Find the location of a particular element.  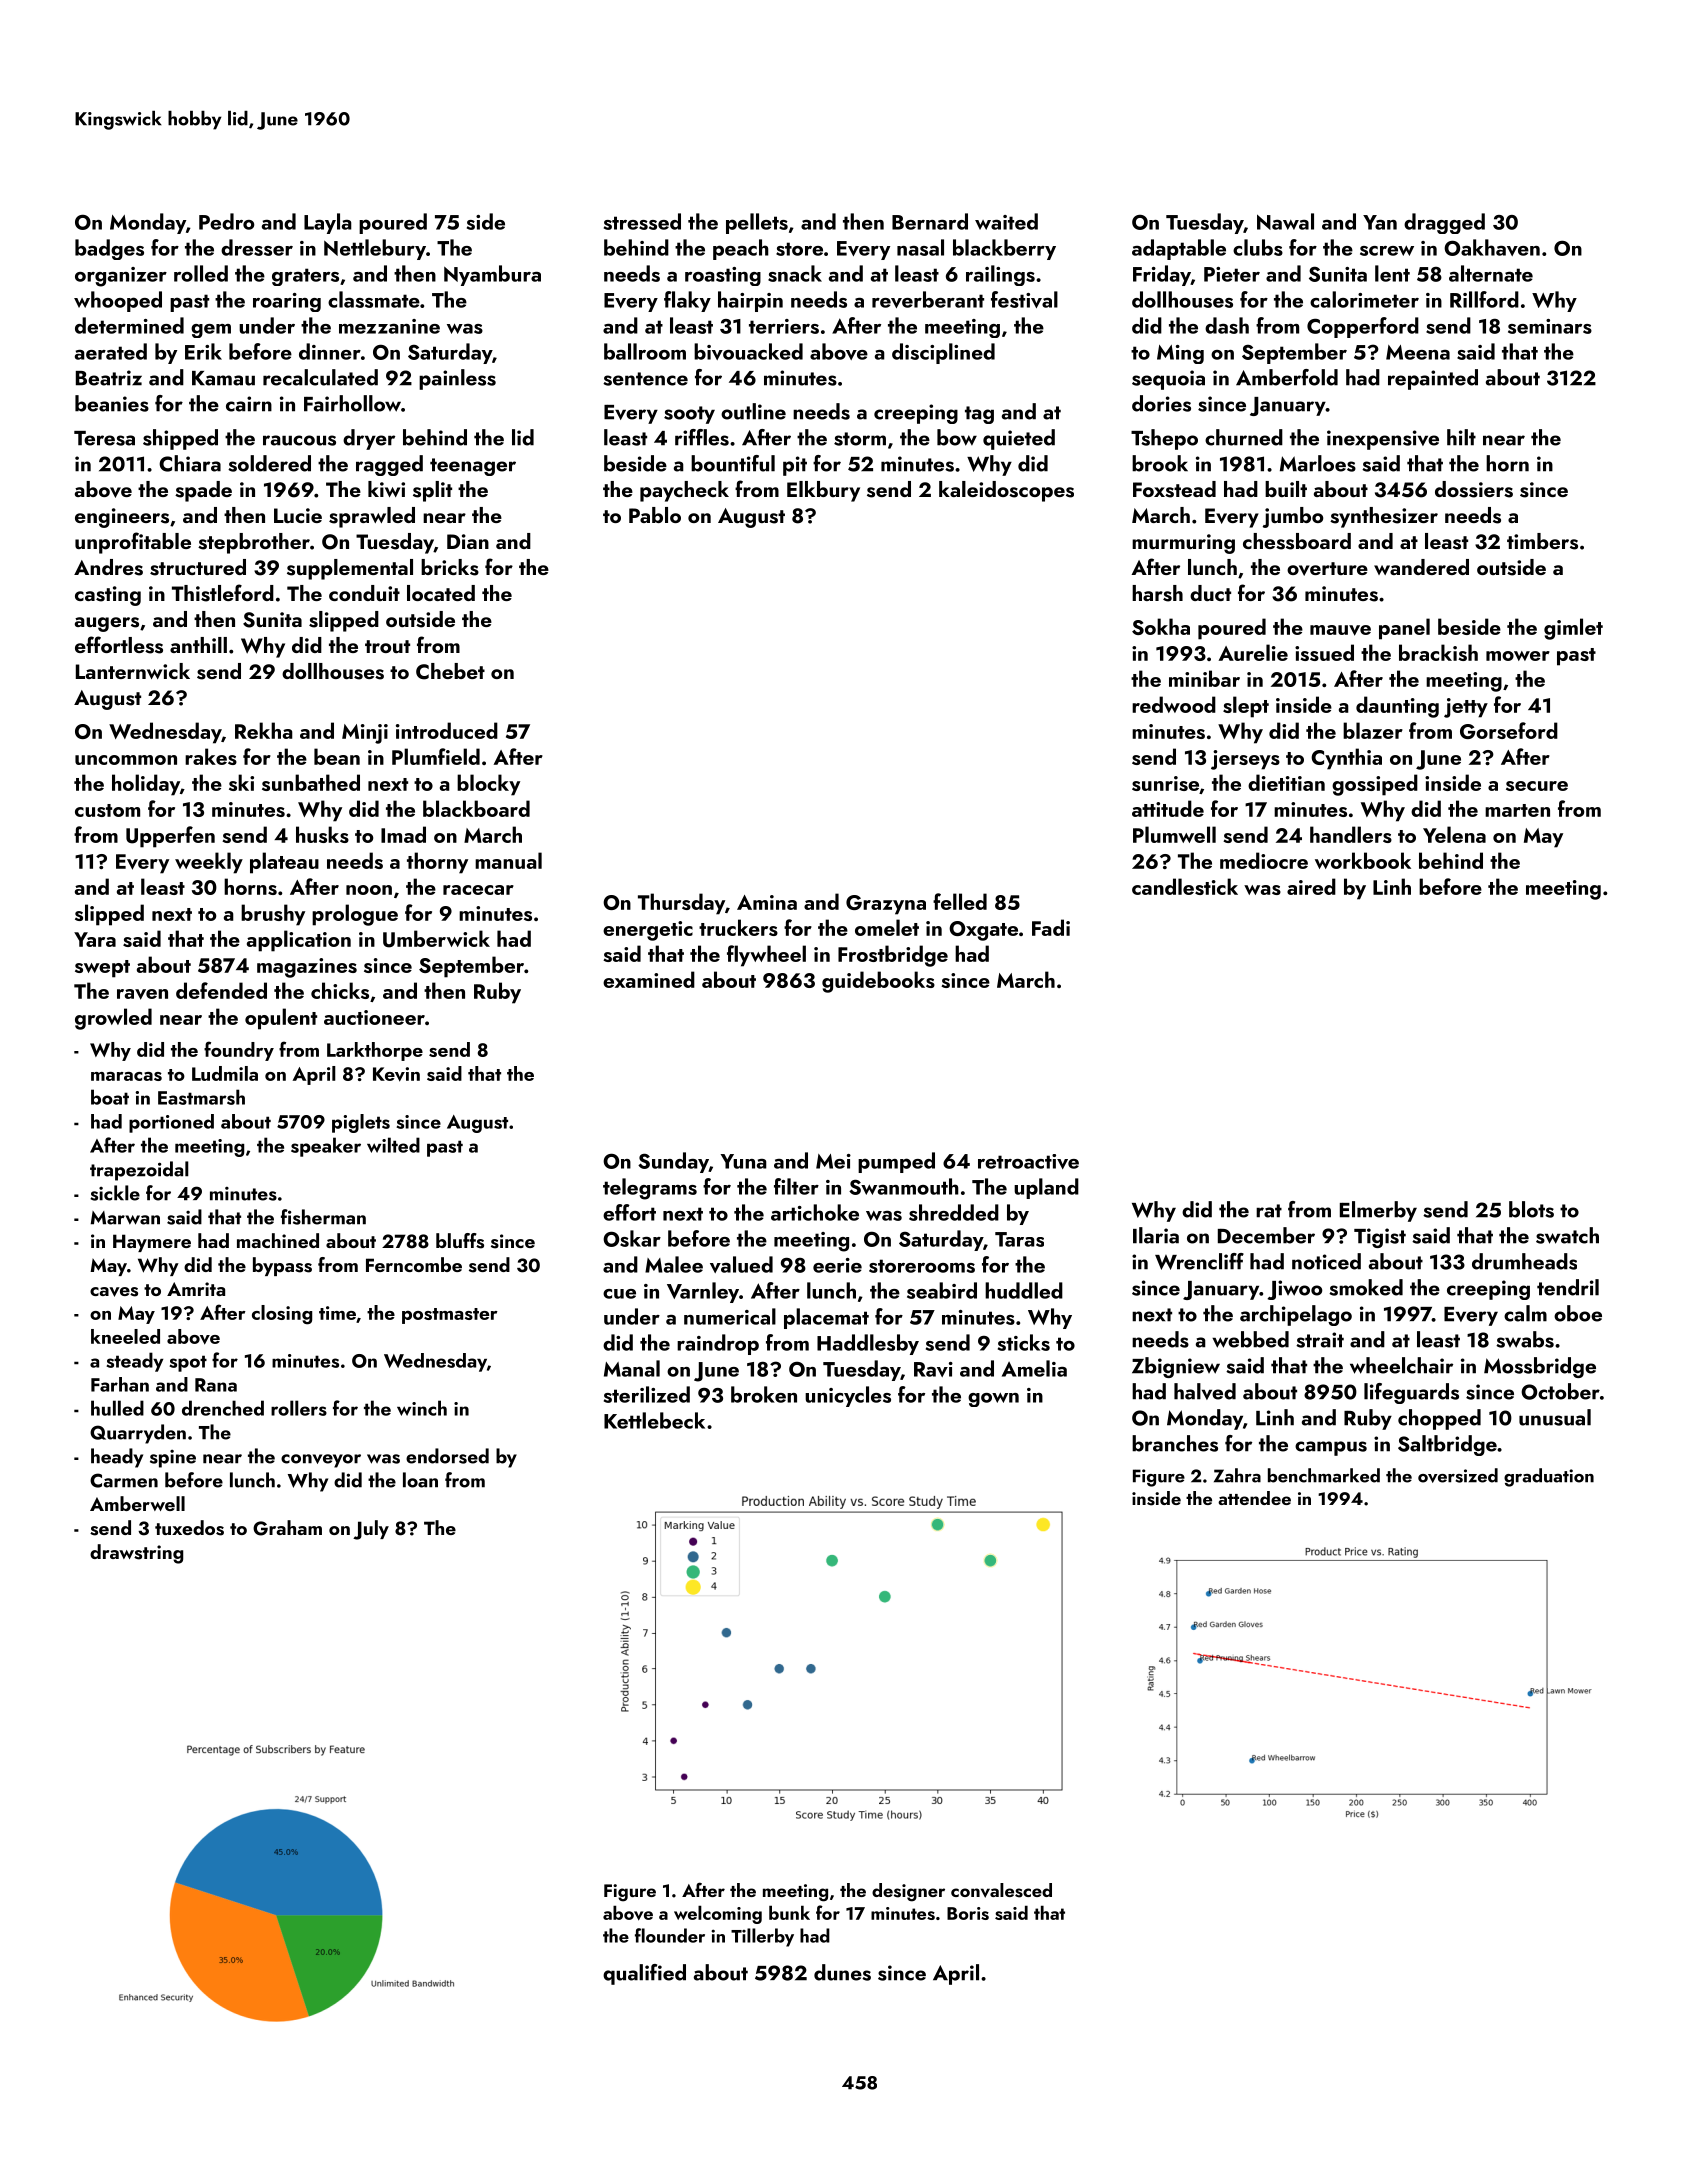

graduation is located at coordinates (1549, 1477).
